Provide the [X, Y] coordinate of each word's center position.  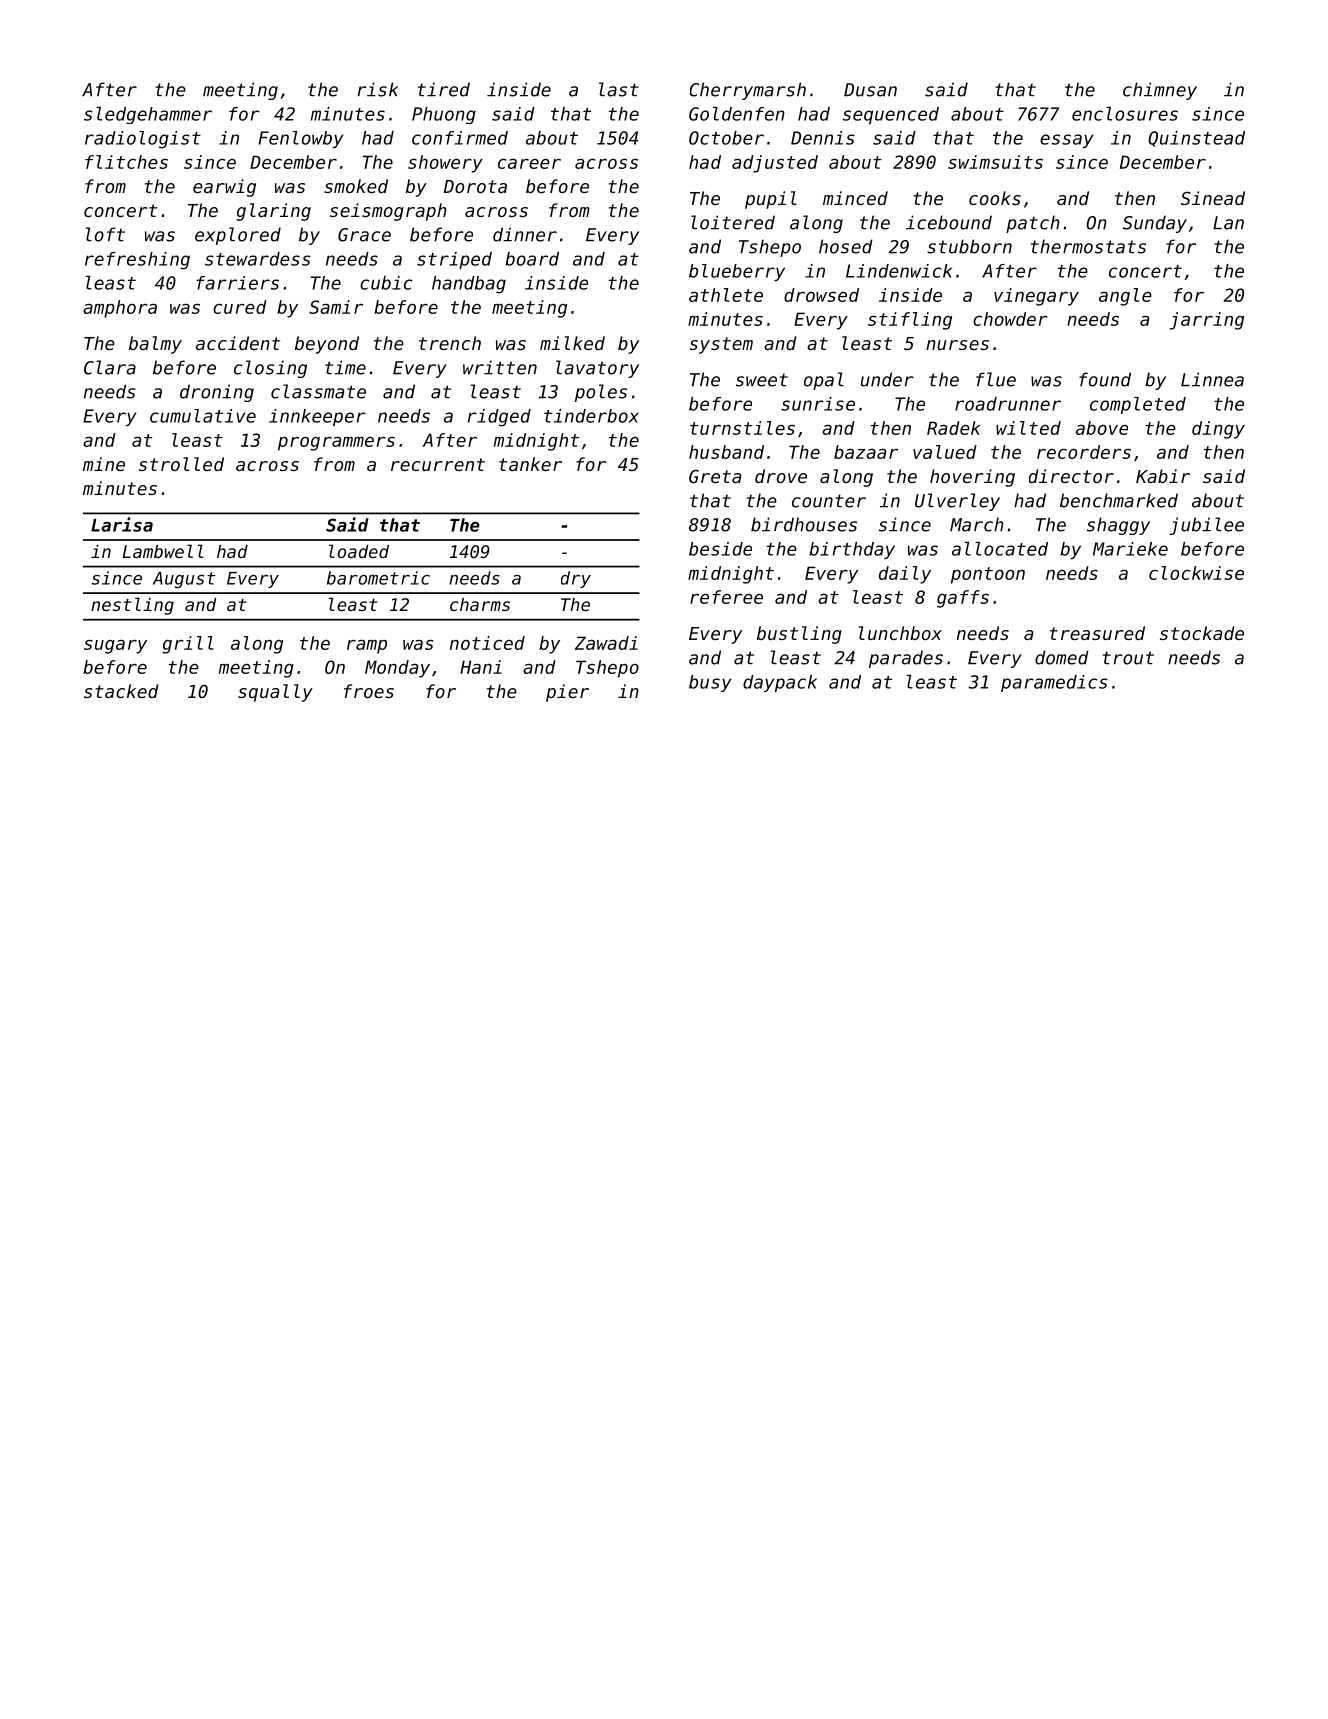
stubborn [969, 246]
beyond [327, 345]
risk [378, 89]
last [619, 89]
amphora [120, 309]
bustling [799, 635]
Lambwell [163, 551]
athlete [726, 295]
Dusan [870, 90]
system [721, 345]
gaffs [963, 599]
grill [188, 645]
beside [720, 549]
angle [1125, 297]
